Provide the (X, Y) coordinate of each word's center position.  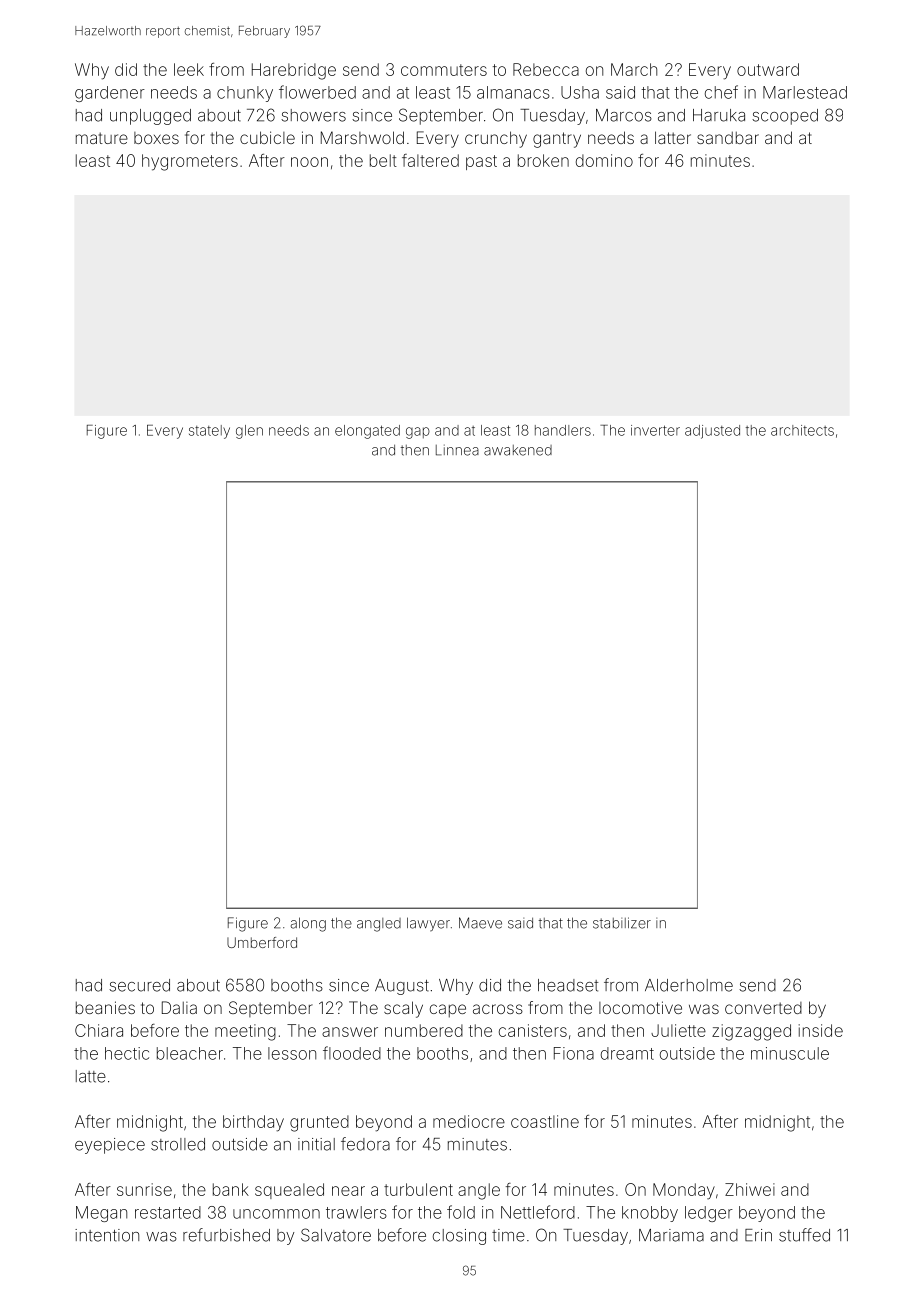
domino (604, 160)
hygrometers (190, 162)
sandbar (728, 138)
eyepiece (110, 1146)
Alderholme (689, 985)
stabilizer (622, 923)
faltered (430, 160)
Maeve (480, 923)
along (308, 924)
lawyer (428, 924)
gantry (557, 140)
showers (313, 115)
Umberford (262, 942)
